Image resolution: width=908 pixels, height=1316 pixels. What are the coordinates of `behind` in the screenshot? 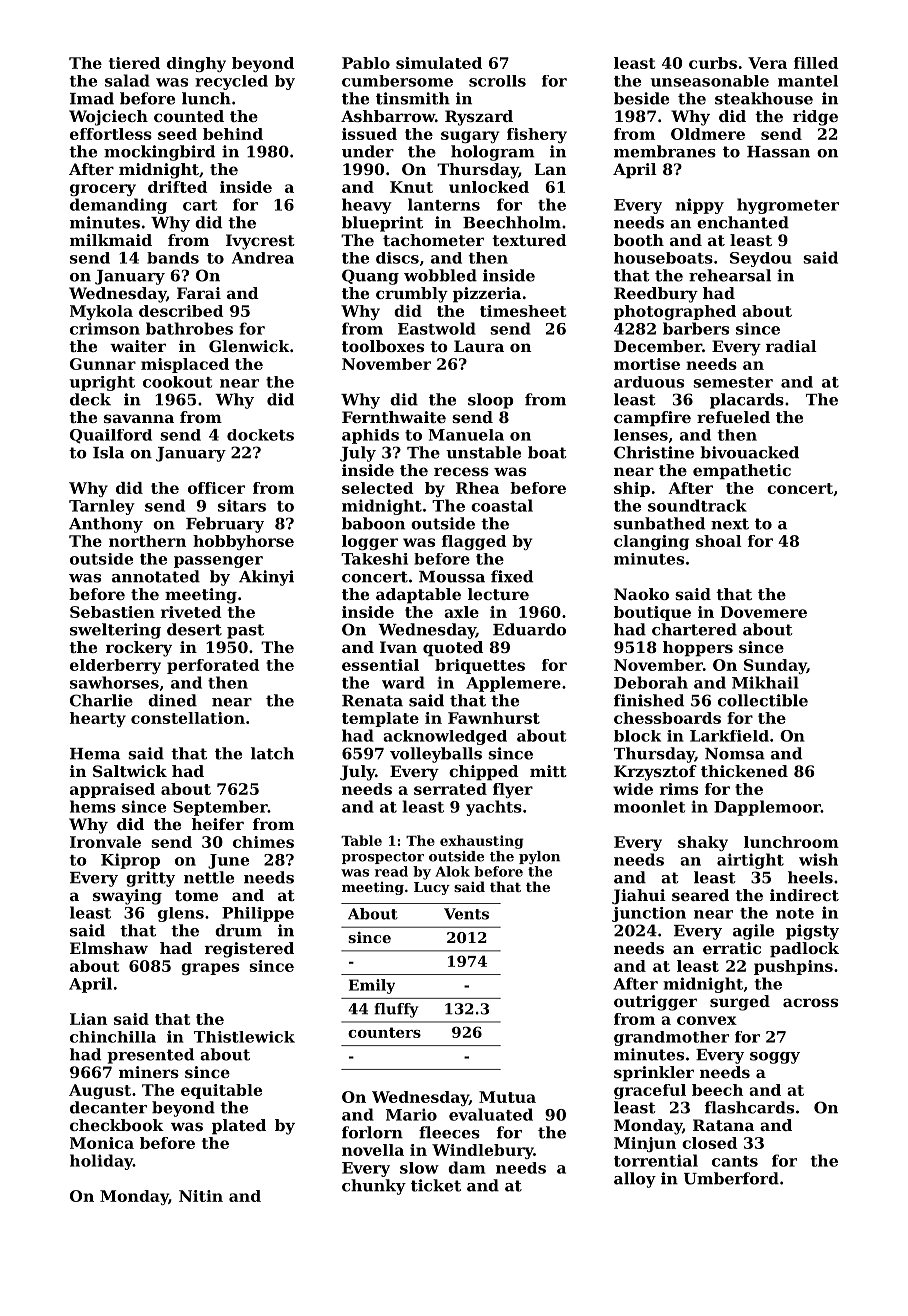 It's located at (233, 134).
